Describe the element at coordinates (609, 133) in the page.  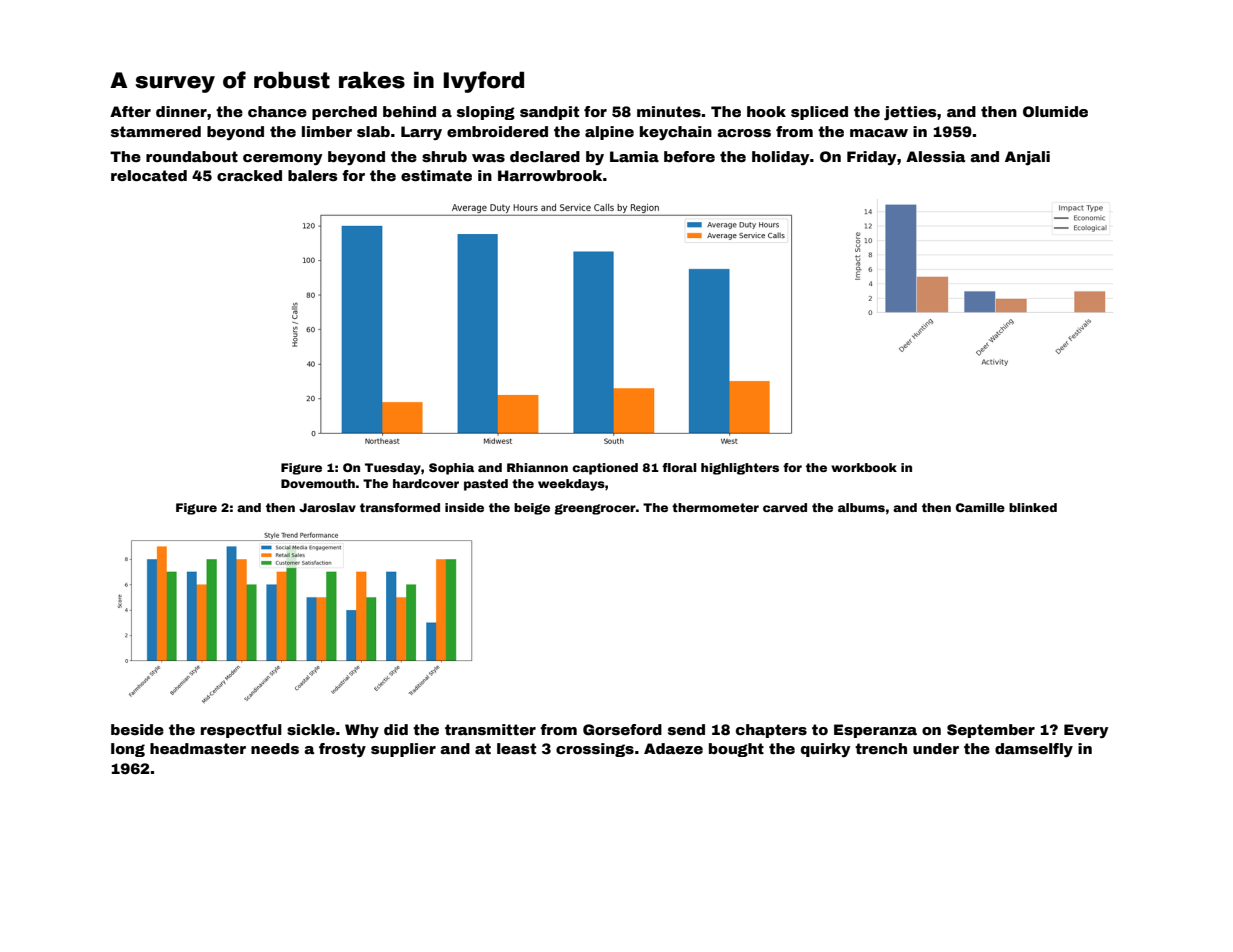
I see `alpine` at that location.
